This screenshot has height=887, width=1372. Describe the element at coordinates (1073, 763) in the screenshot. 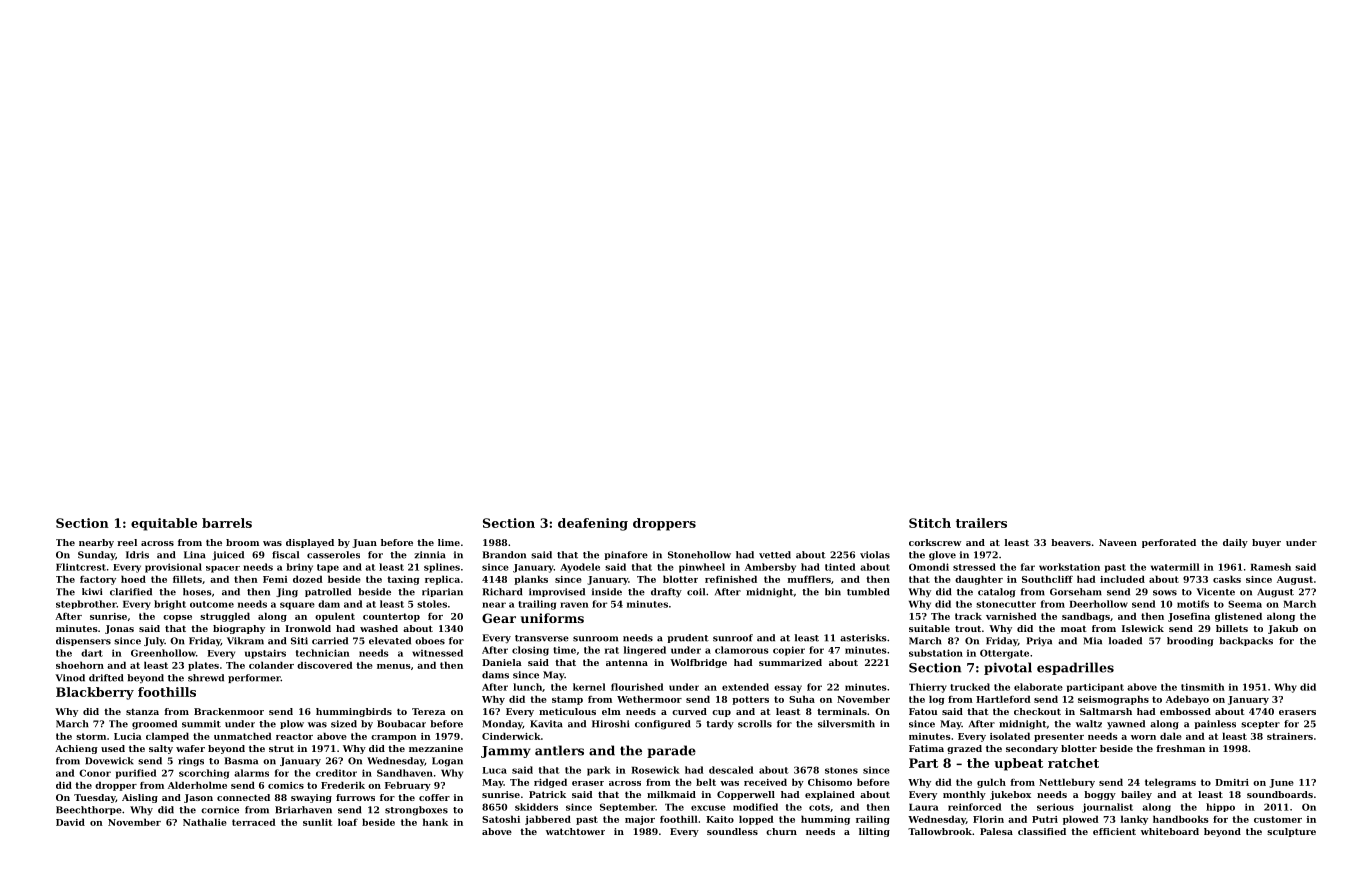

I see `ratchet` at that location.
